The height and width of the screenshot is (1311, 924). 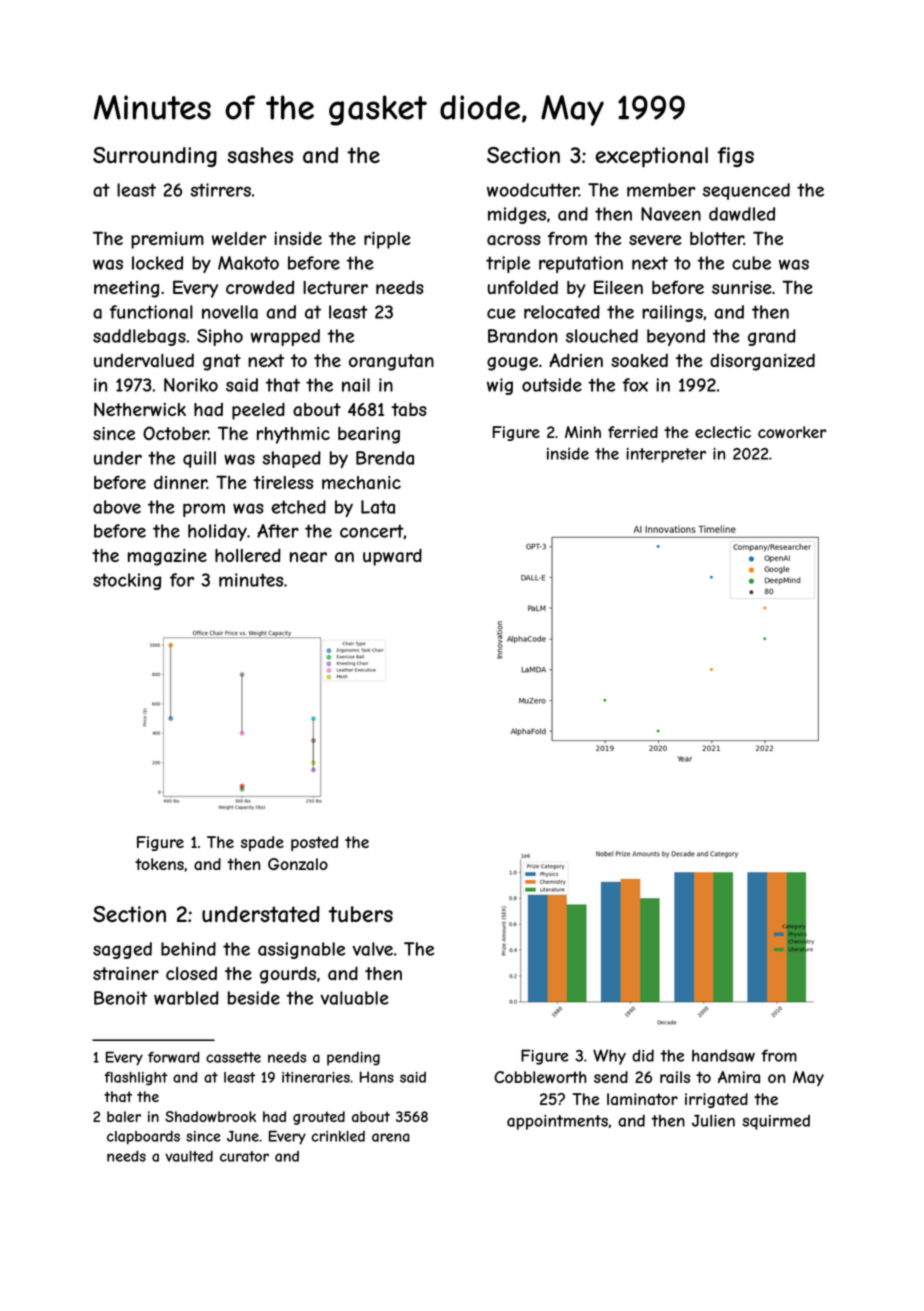 What do you see at coordinates (666, 455) in the screenshot?
I see `interpreter` at bounding box center [666, 455].
